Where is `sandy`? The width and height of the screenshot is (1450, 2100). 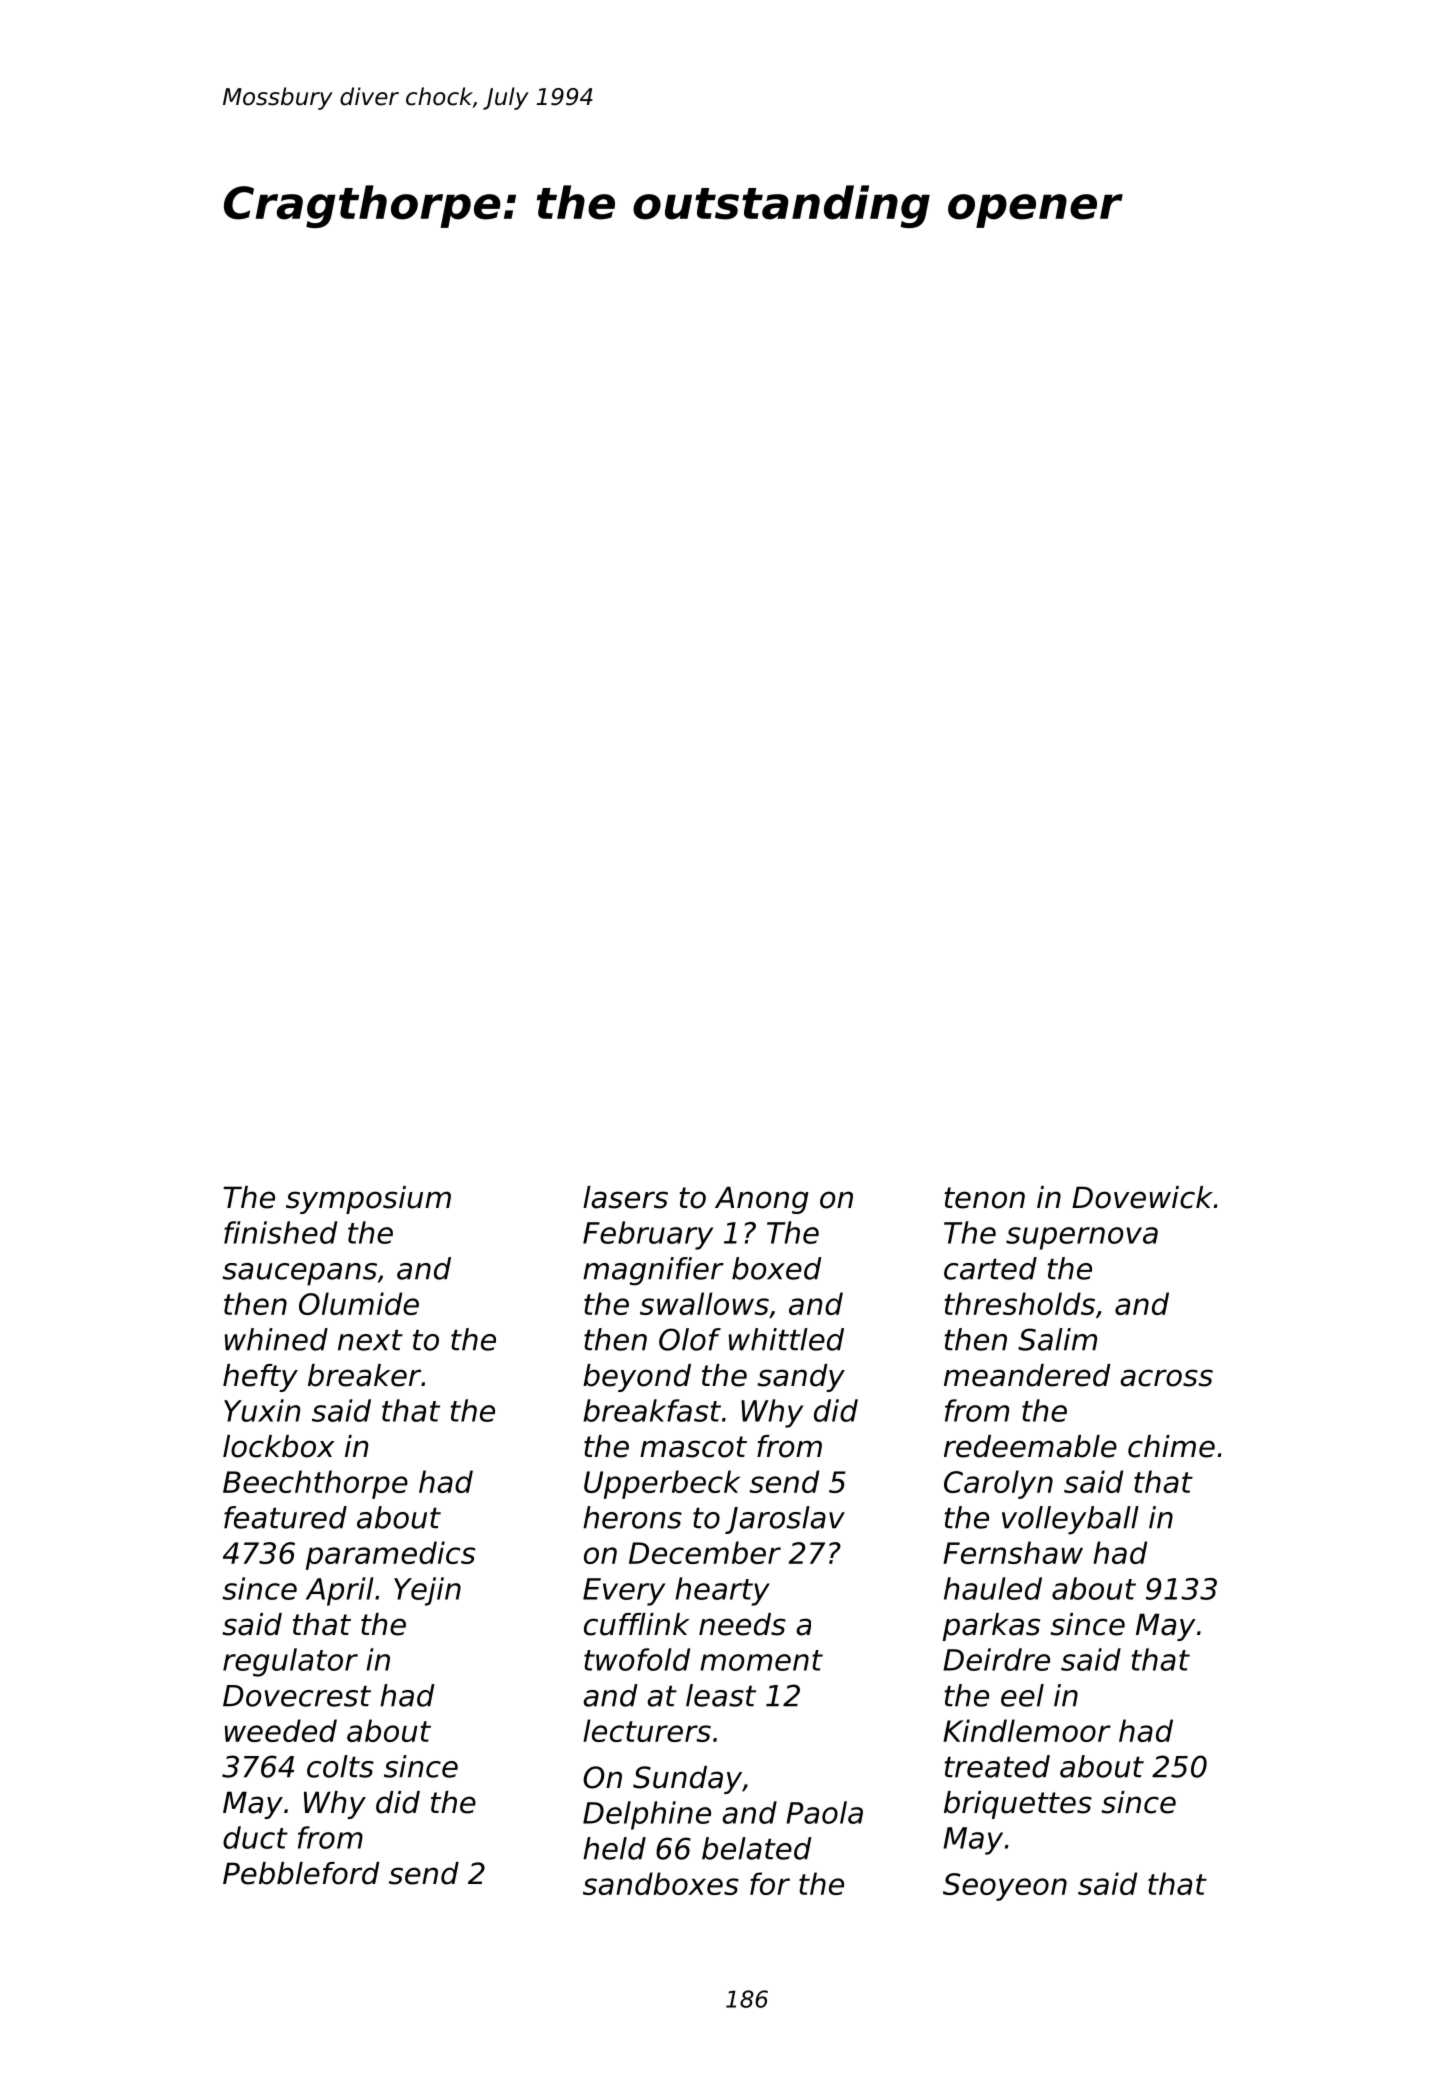 sandy is located at coordinates (801, 1378).
